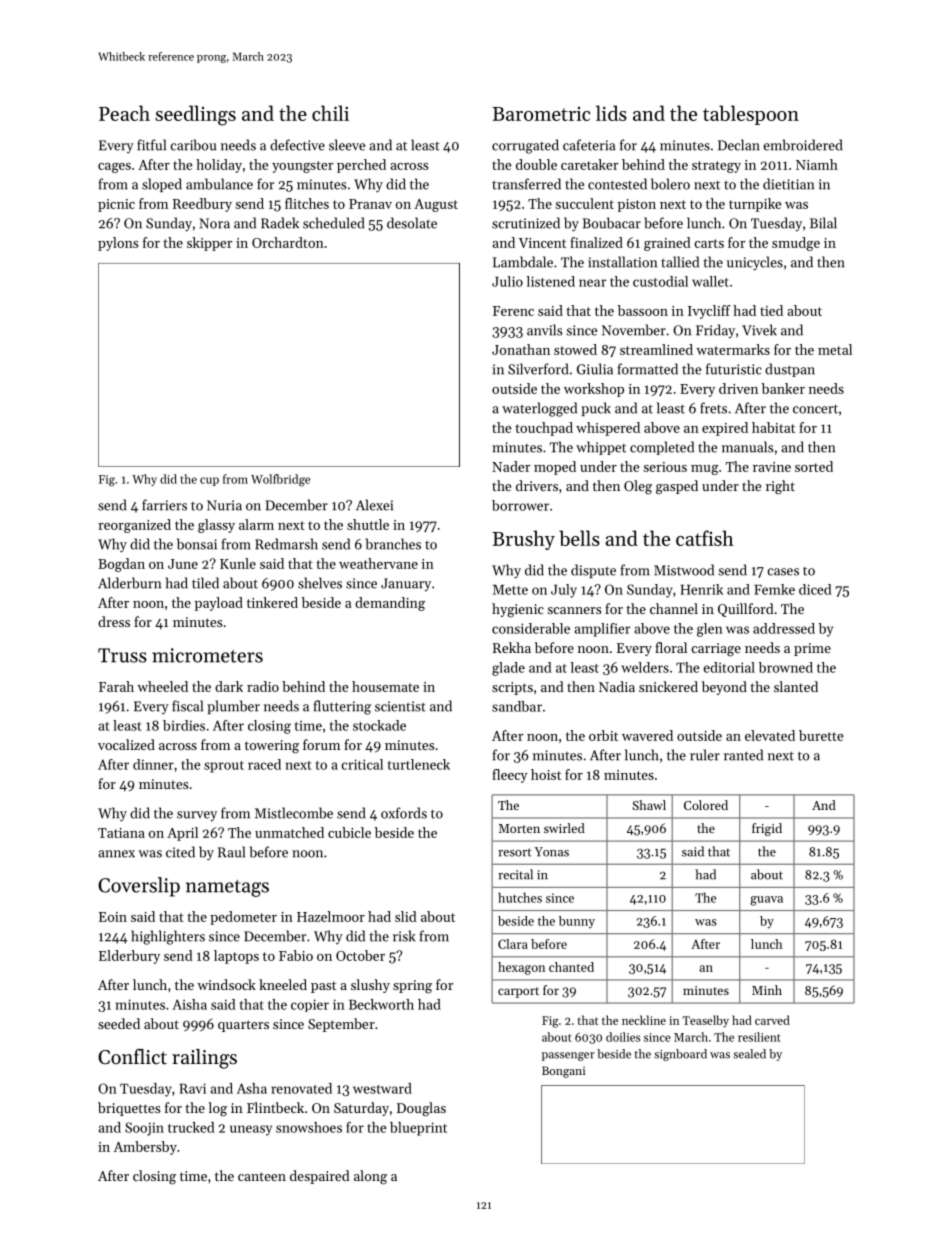 This page has width=952, height=1233. I want to click on along, so click(370, 1177).
